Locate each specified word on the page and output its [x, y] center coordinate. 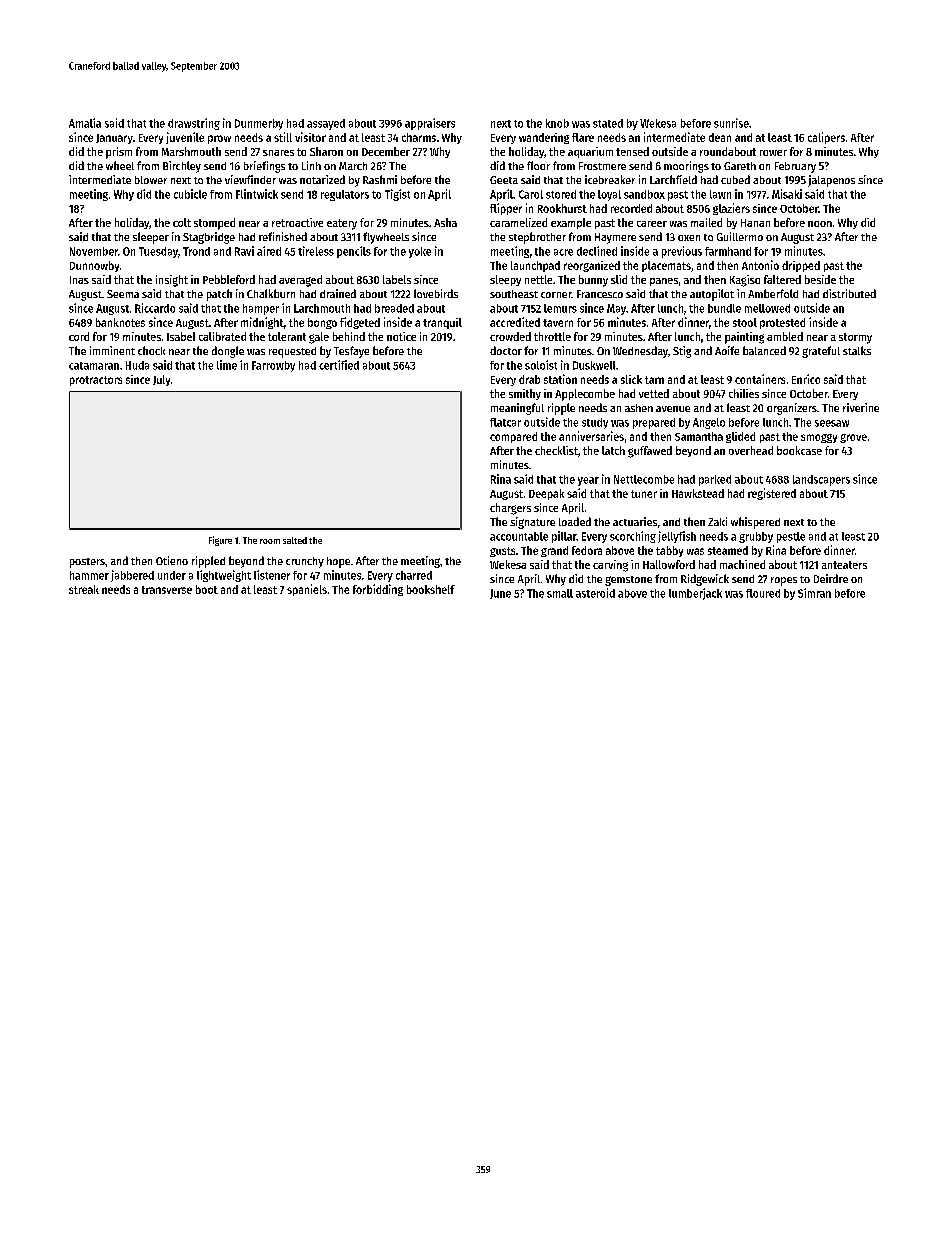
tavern [558, 323]
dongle [228, 352]
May [616, 309]
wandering [544, 138]
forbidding [378, 590]
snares [278, 153]
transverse [167, 590]
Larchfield [673, 179]
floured [763, 593]
